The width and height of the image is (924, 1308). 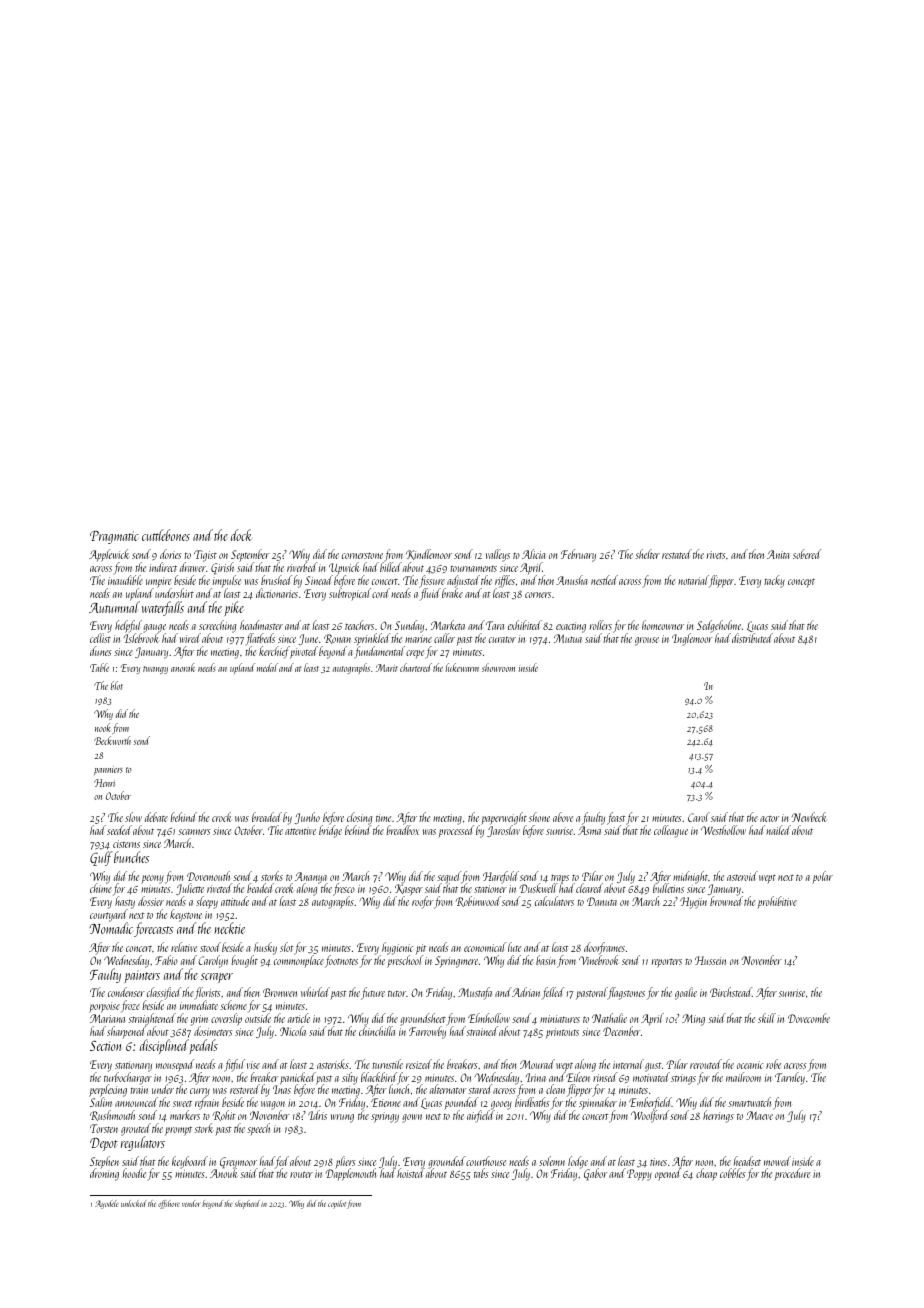 I want to click on offshore, so click(x=169, y=1204).
